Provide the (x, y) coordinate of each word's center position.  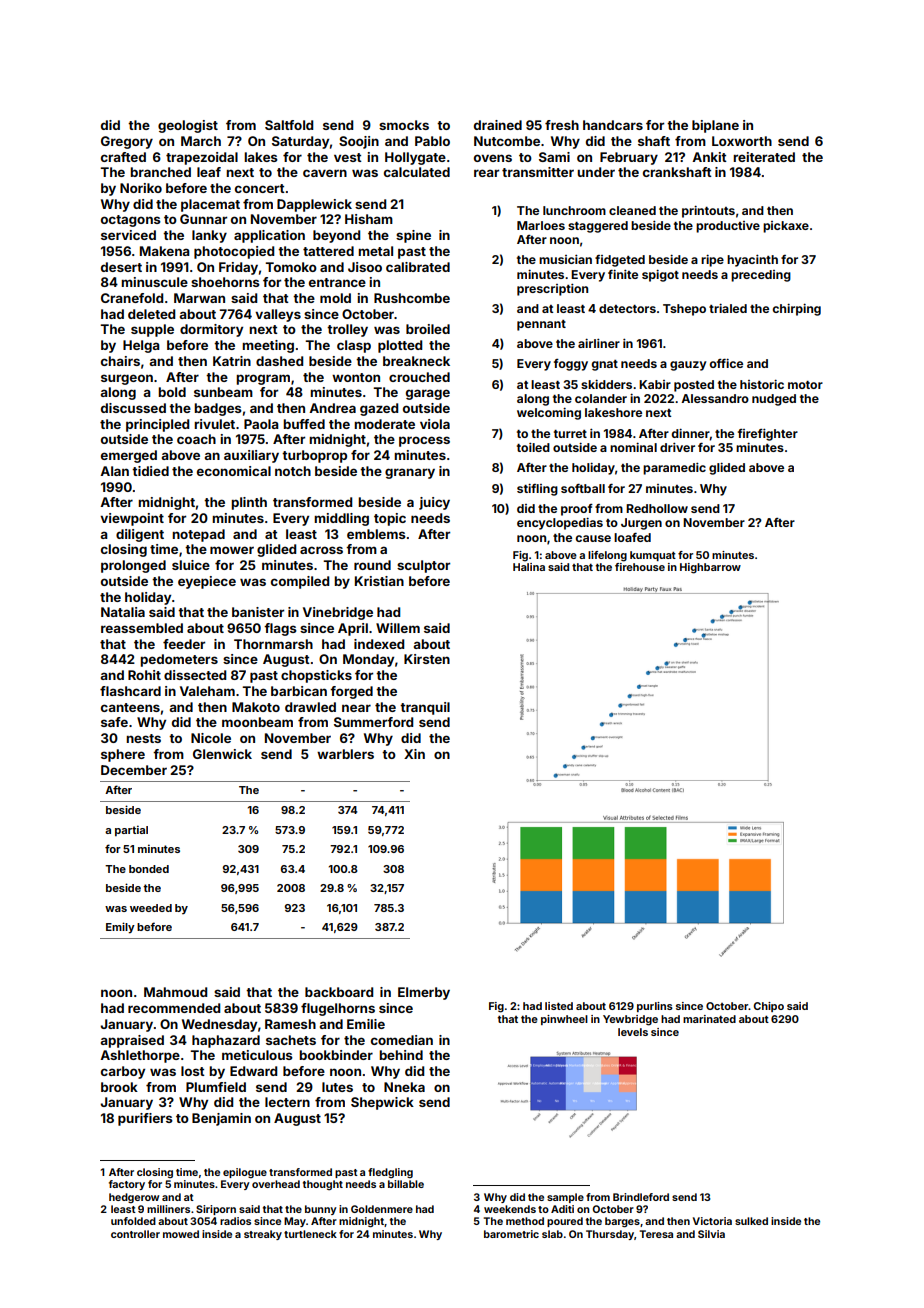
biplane (715, 126)
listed (559, 1006)
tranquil (425, 708)
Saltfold (289, 125)
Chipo (769, 1007)
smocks (404, 125)
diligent (140, 535)
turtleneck (310, 1234)
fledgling (390, 1173)
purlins (655, 1007)
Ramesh (290, 1024)
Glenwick (222, 754)
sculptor (423, 566)
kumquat (653, 556)
